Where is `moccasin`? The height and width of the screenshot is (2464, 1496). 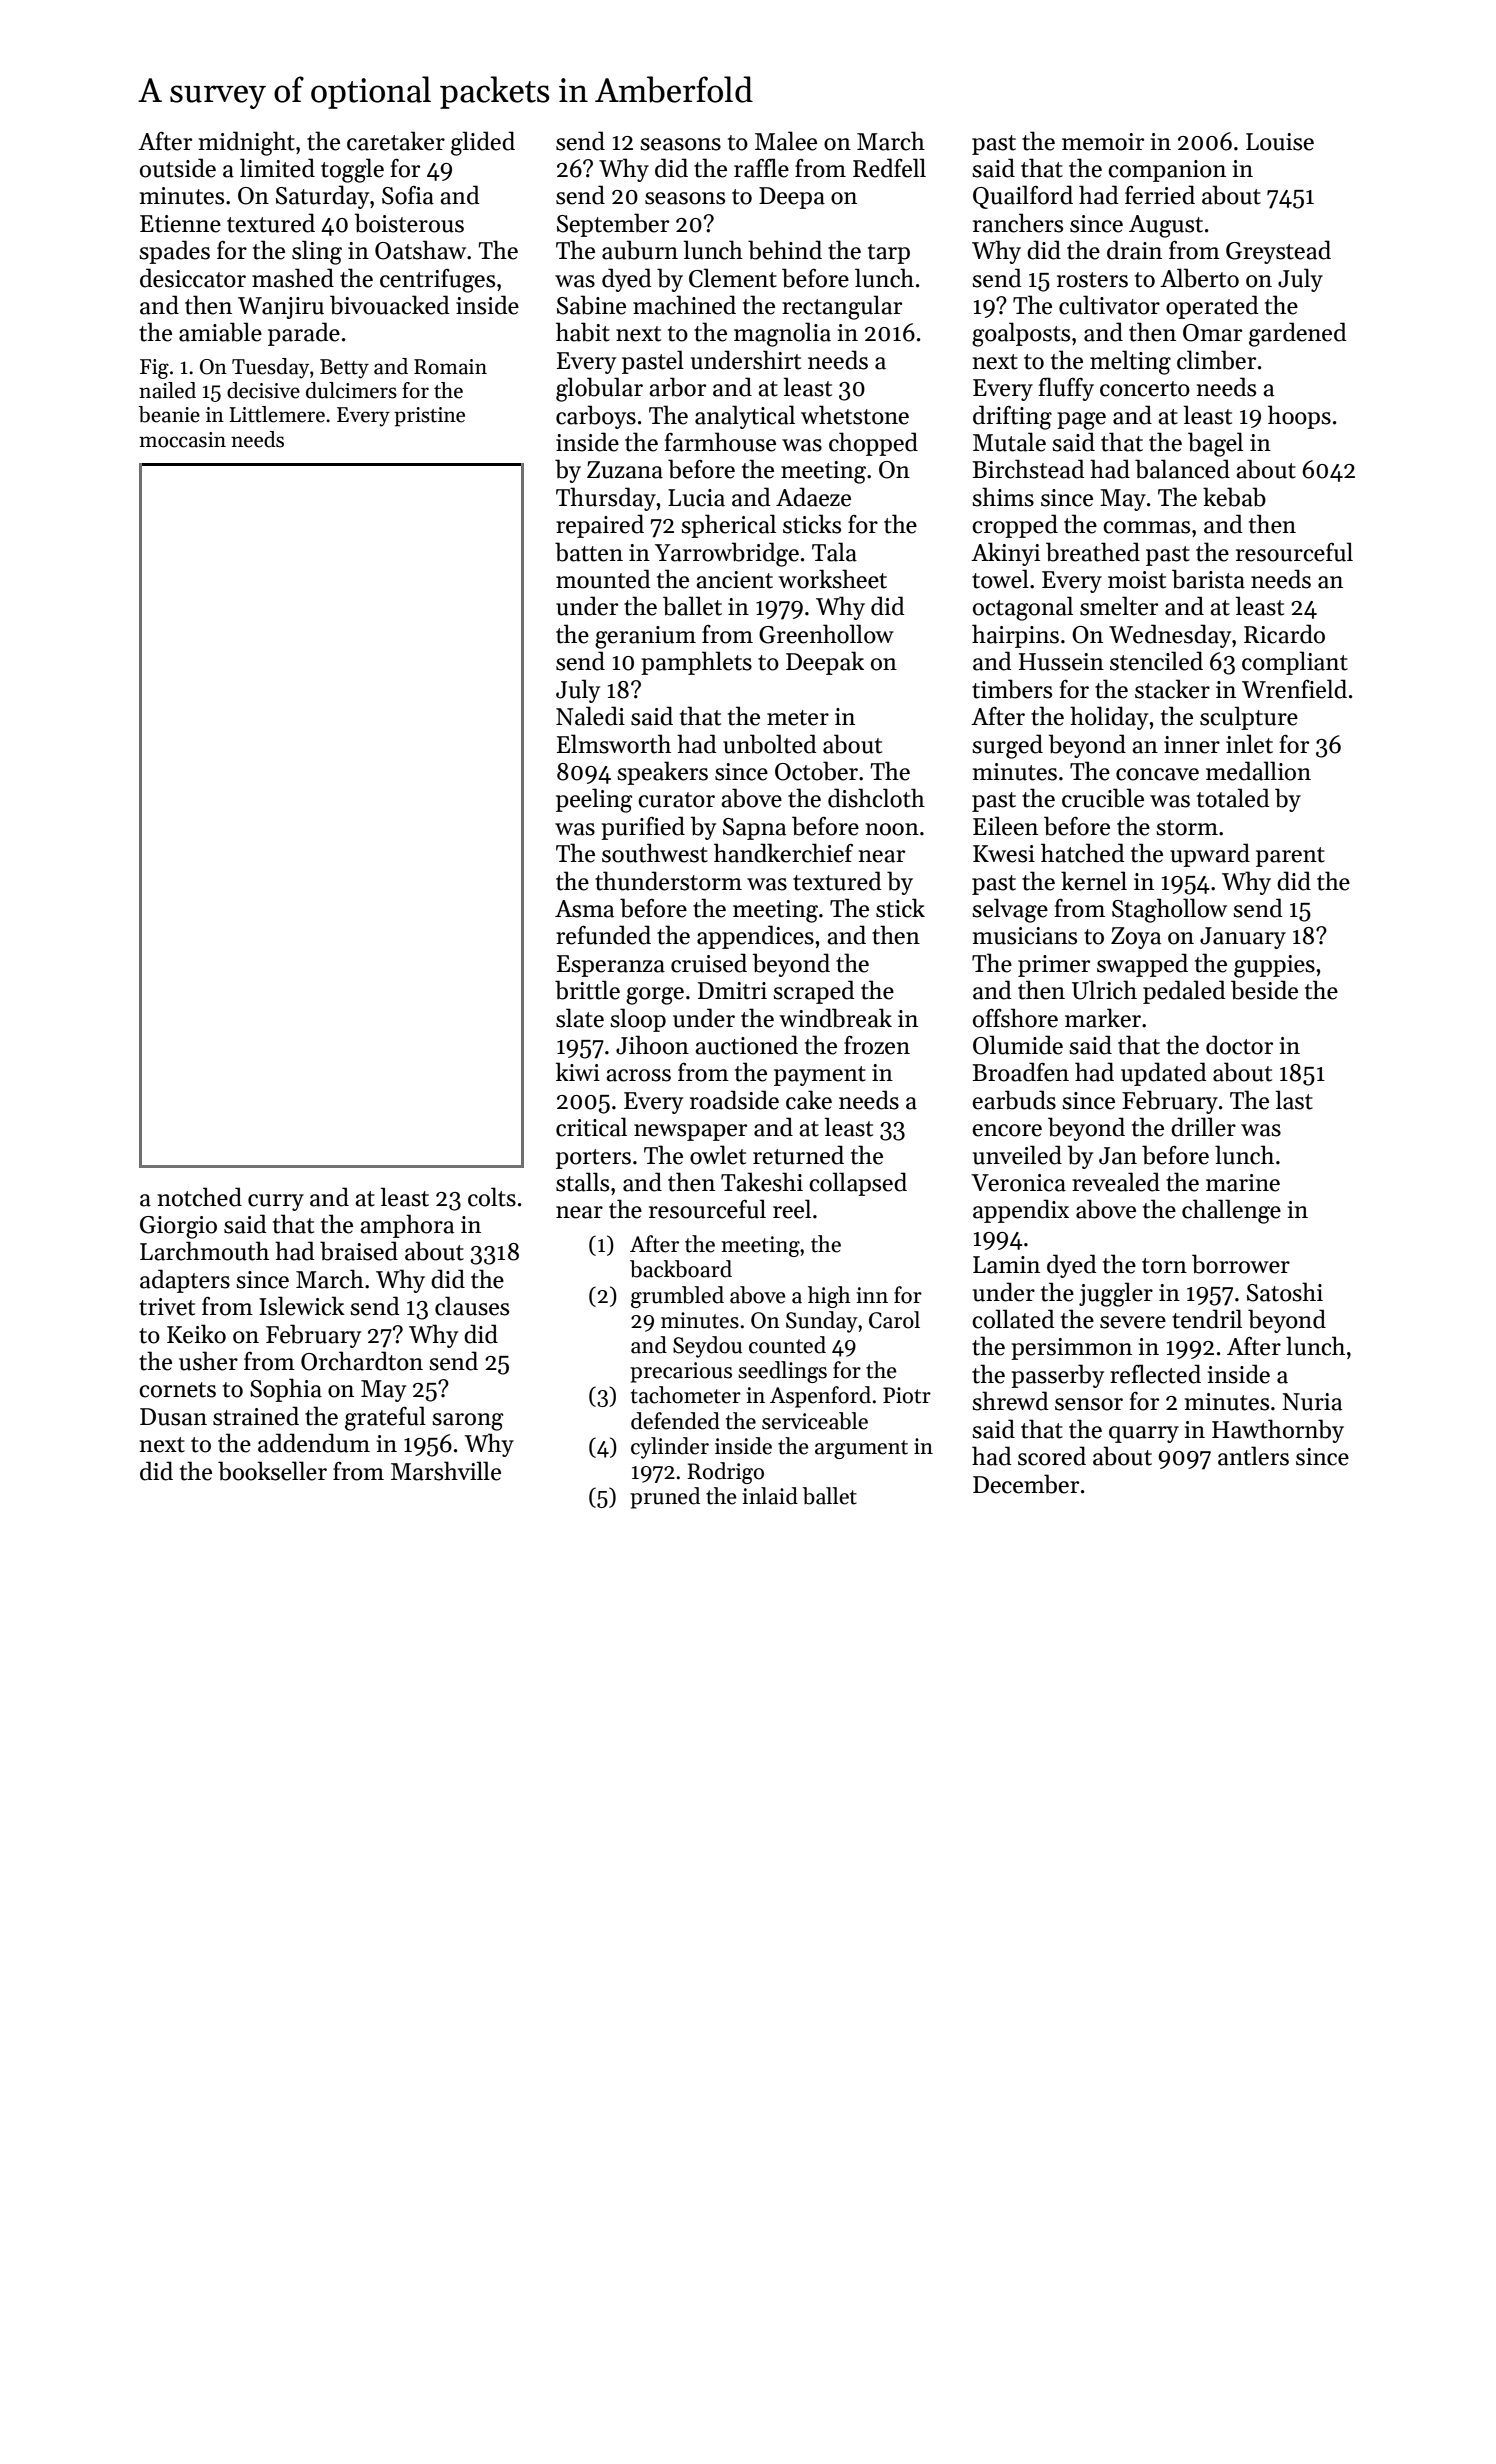 moccasin is located at coordinates (182, 440).
